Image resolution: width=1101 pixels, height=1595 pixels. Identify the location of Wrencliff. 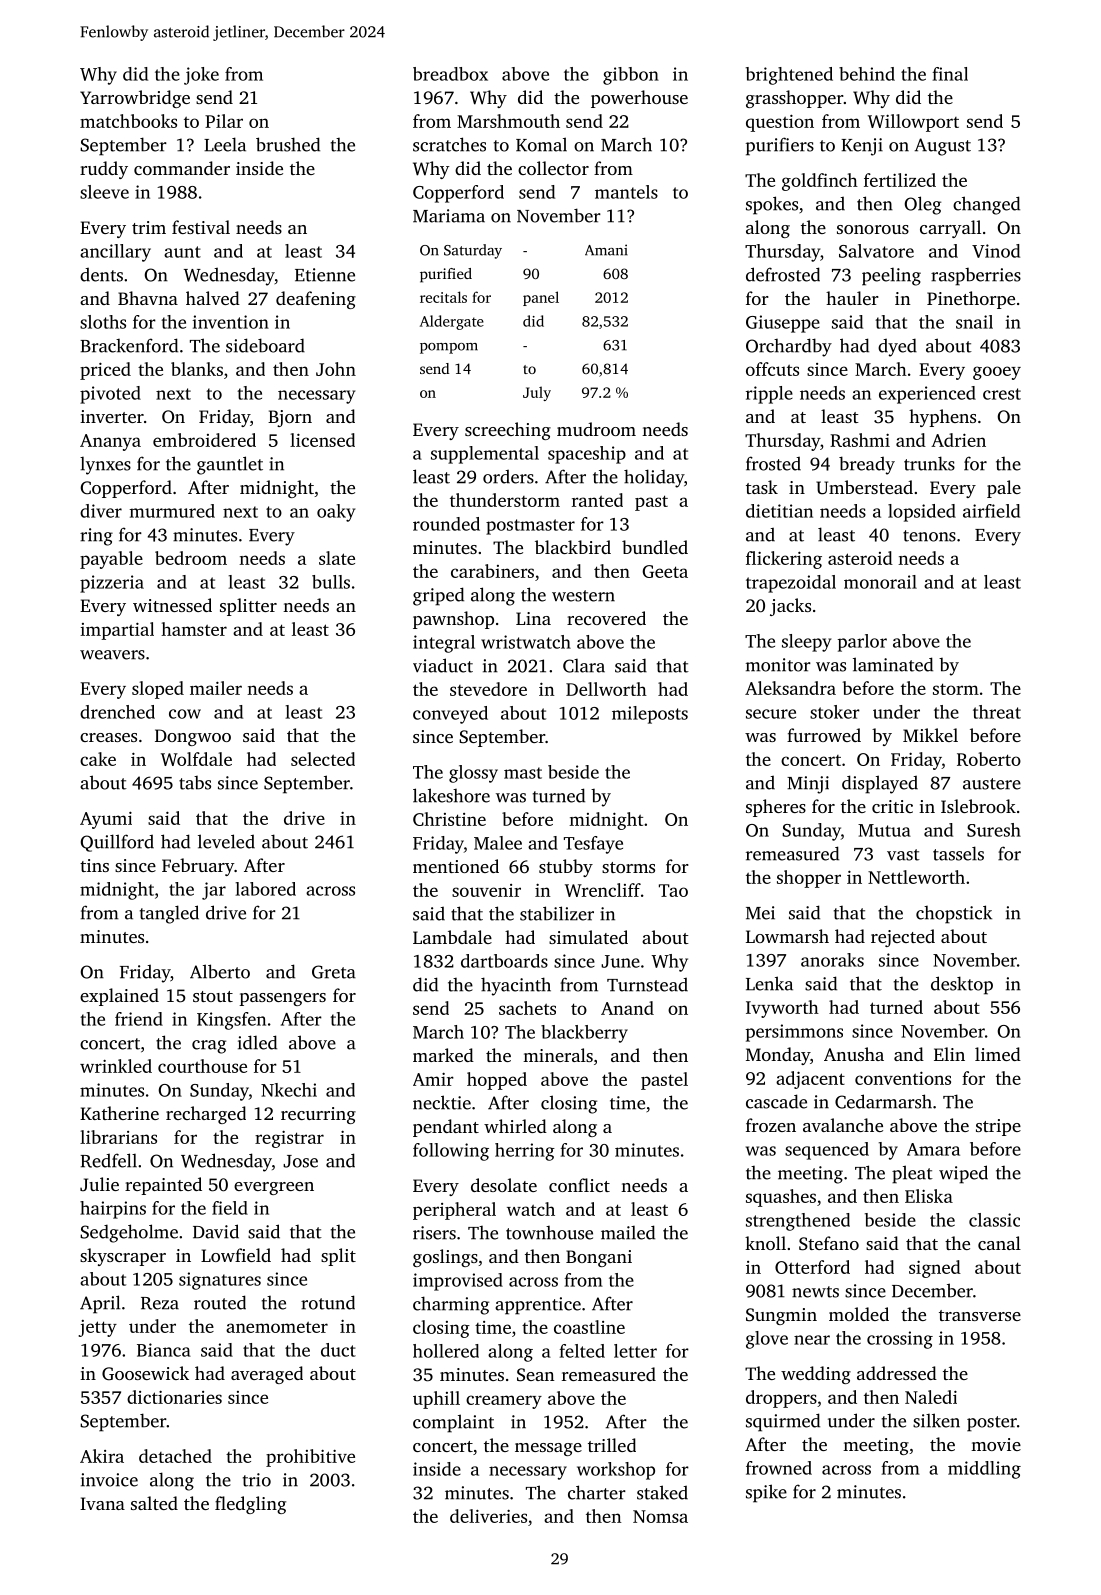
(603, 890).
